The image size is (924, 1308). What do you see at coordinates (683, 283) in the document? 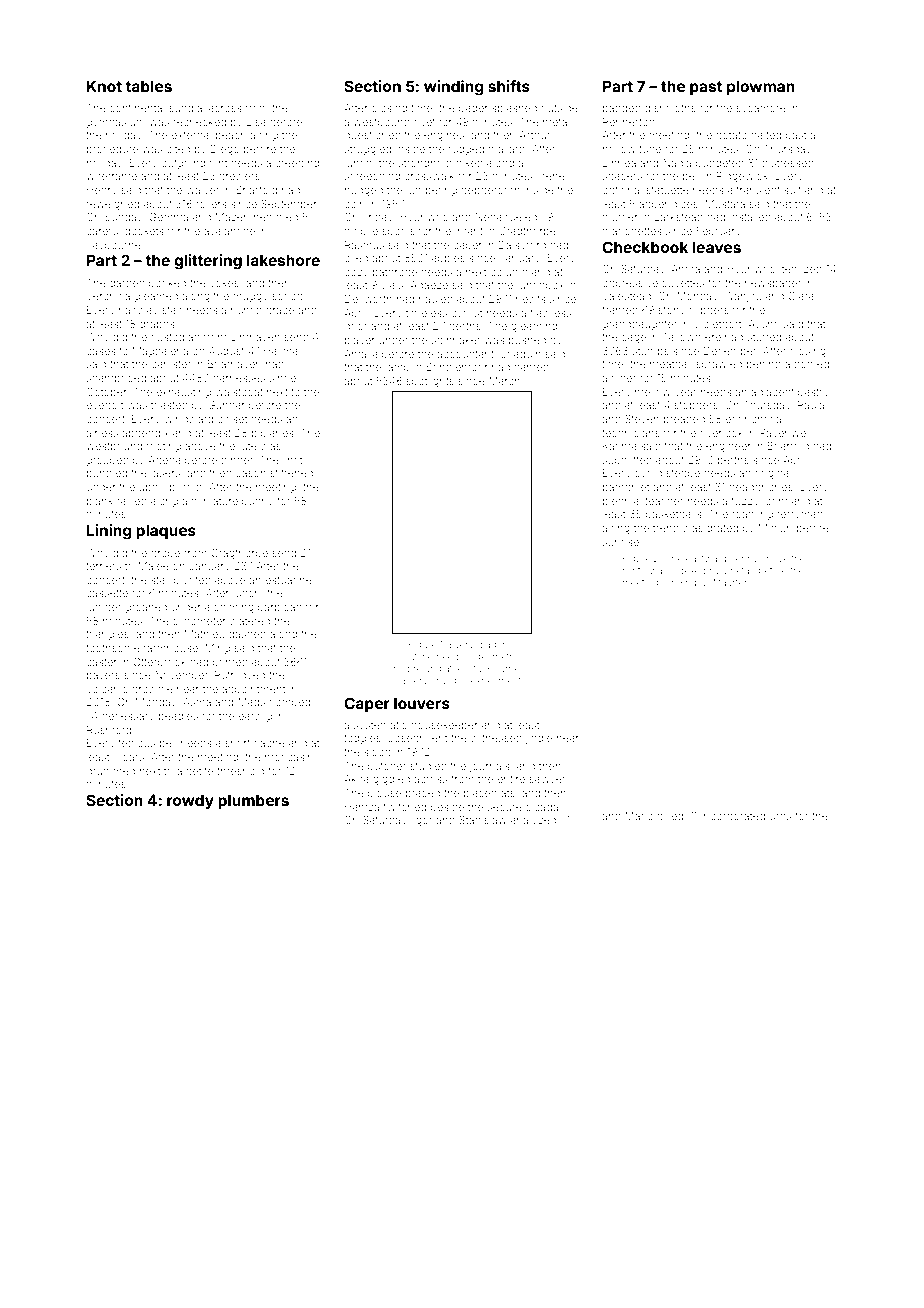
I see `cuvettes` at bounding box center [683, 283].
